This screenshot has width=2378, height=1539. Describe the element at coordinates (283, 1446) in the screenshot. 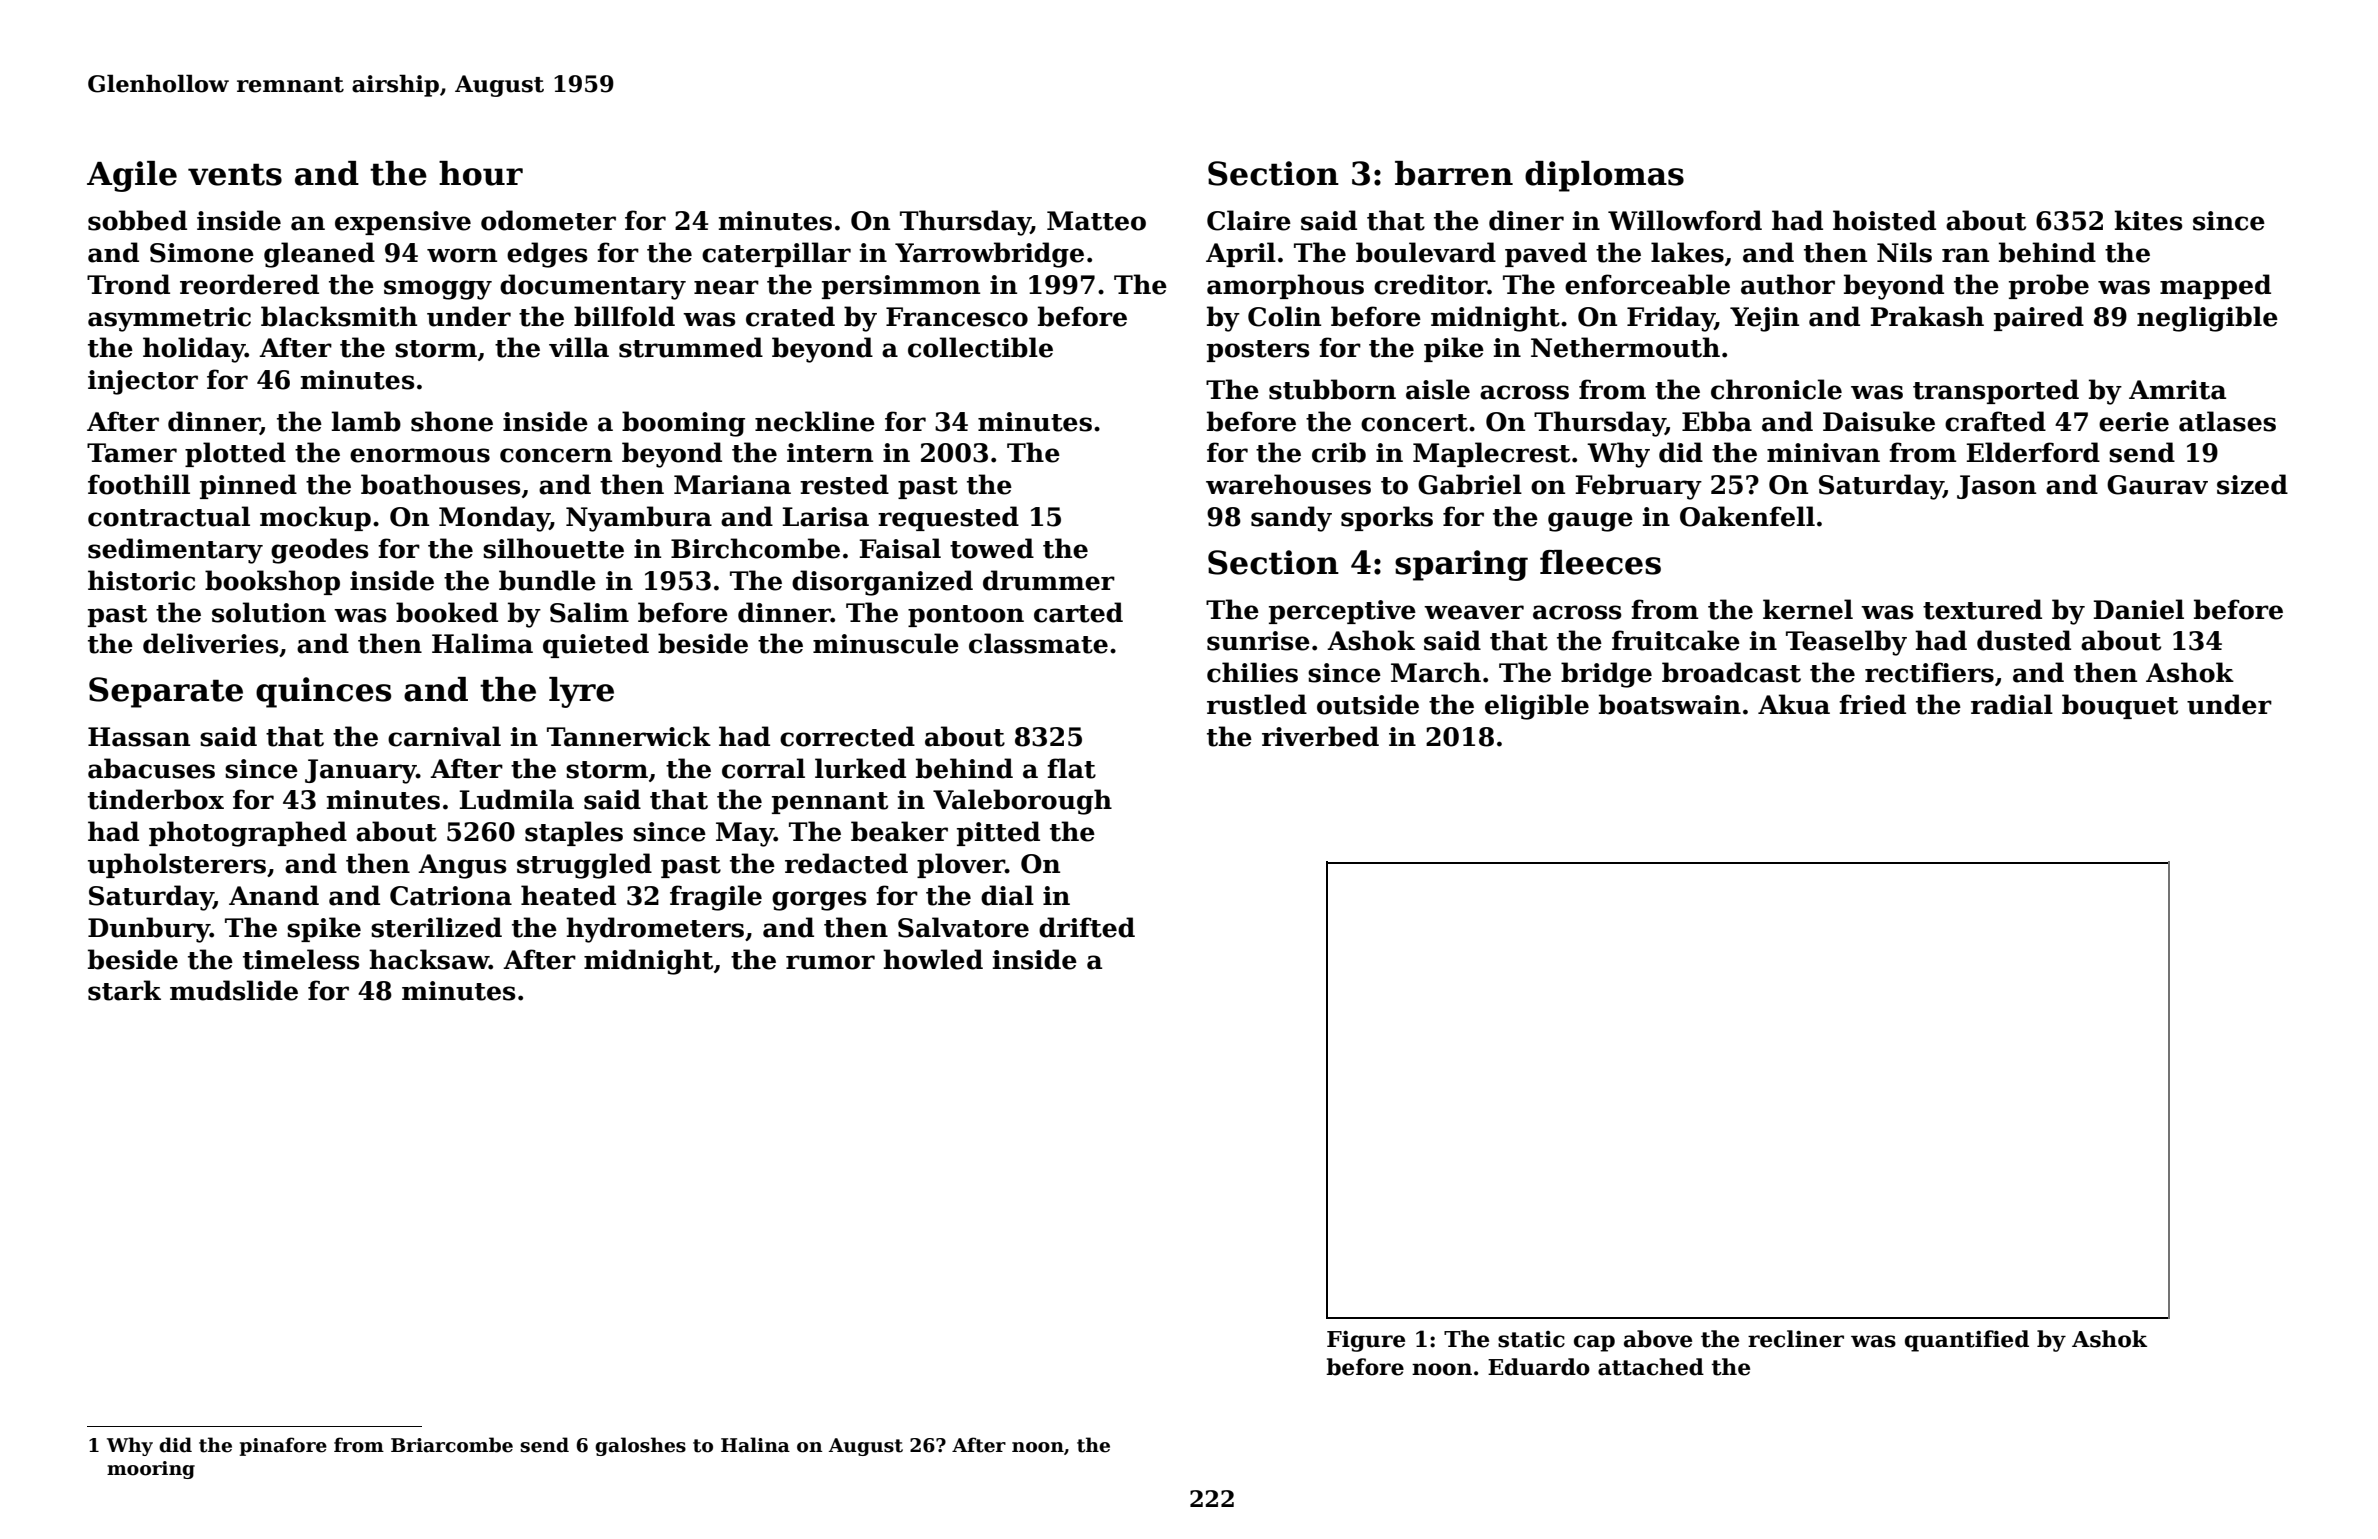

I see `pinafore` at that location.
